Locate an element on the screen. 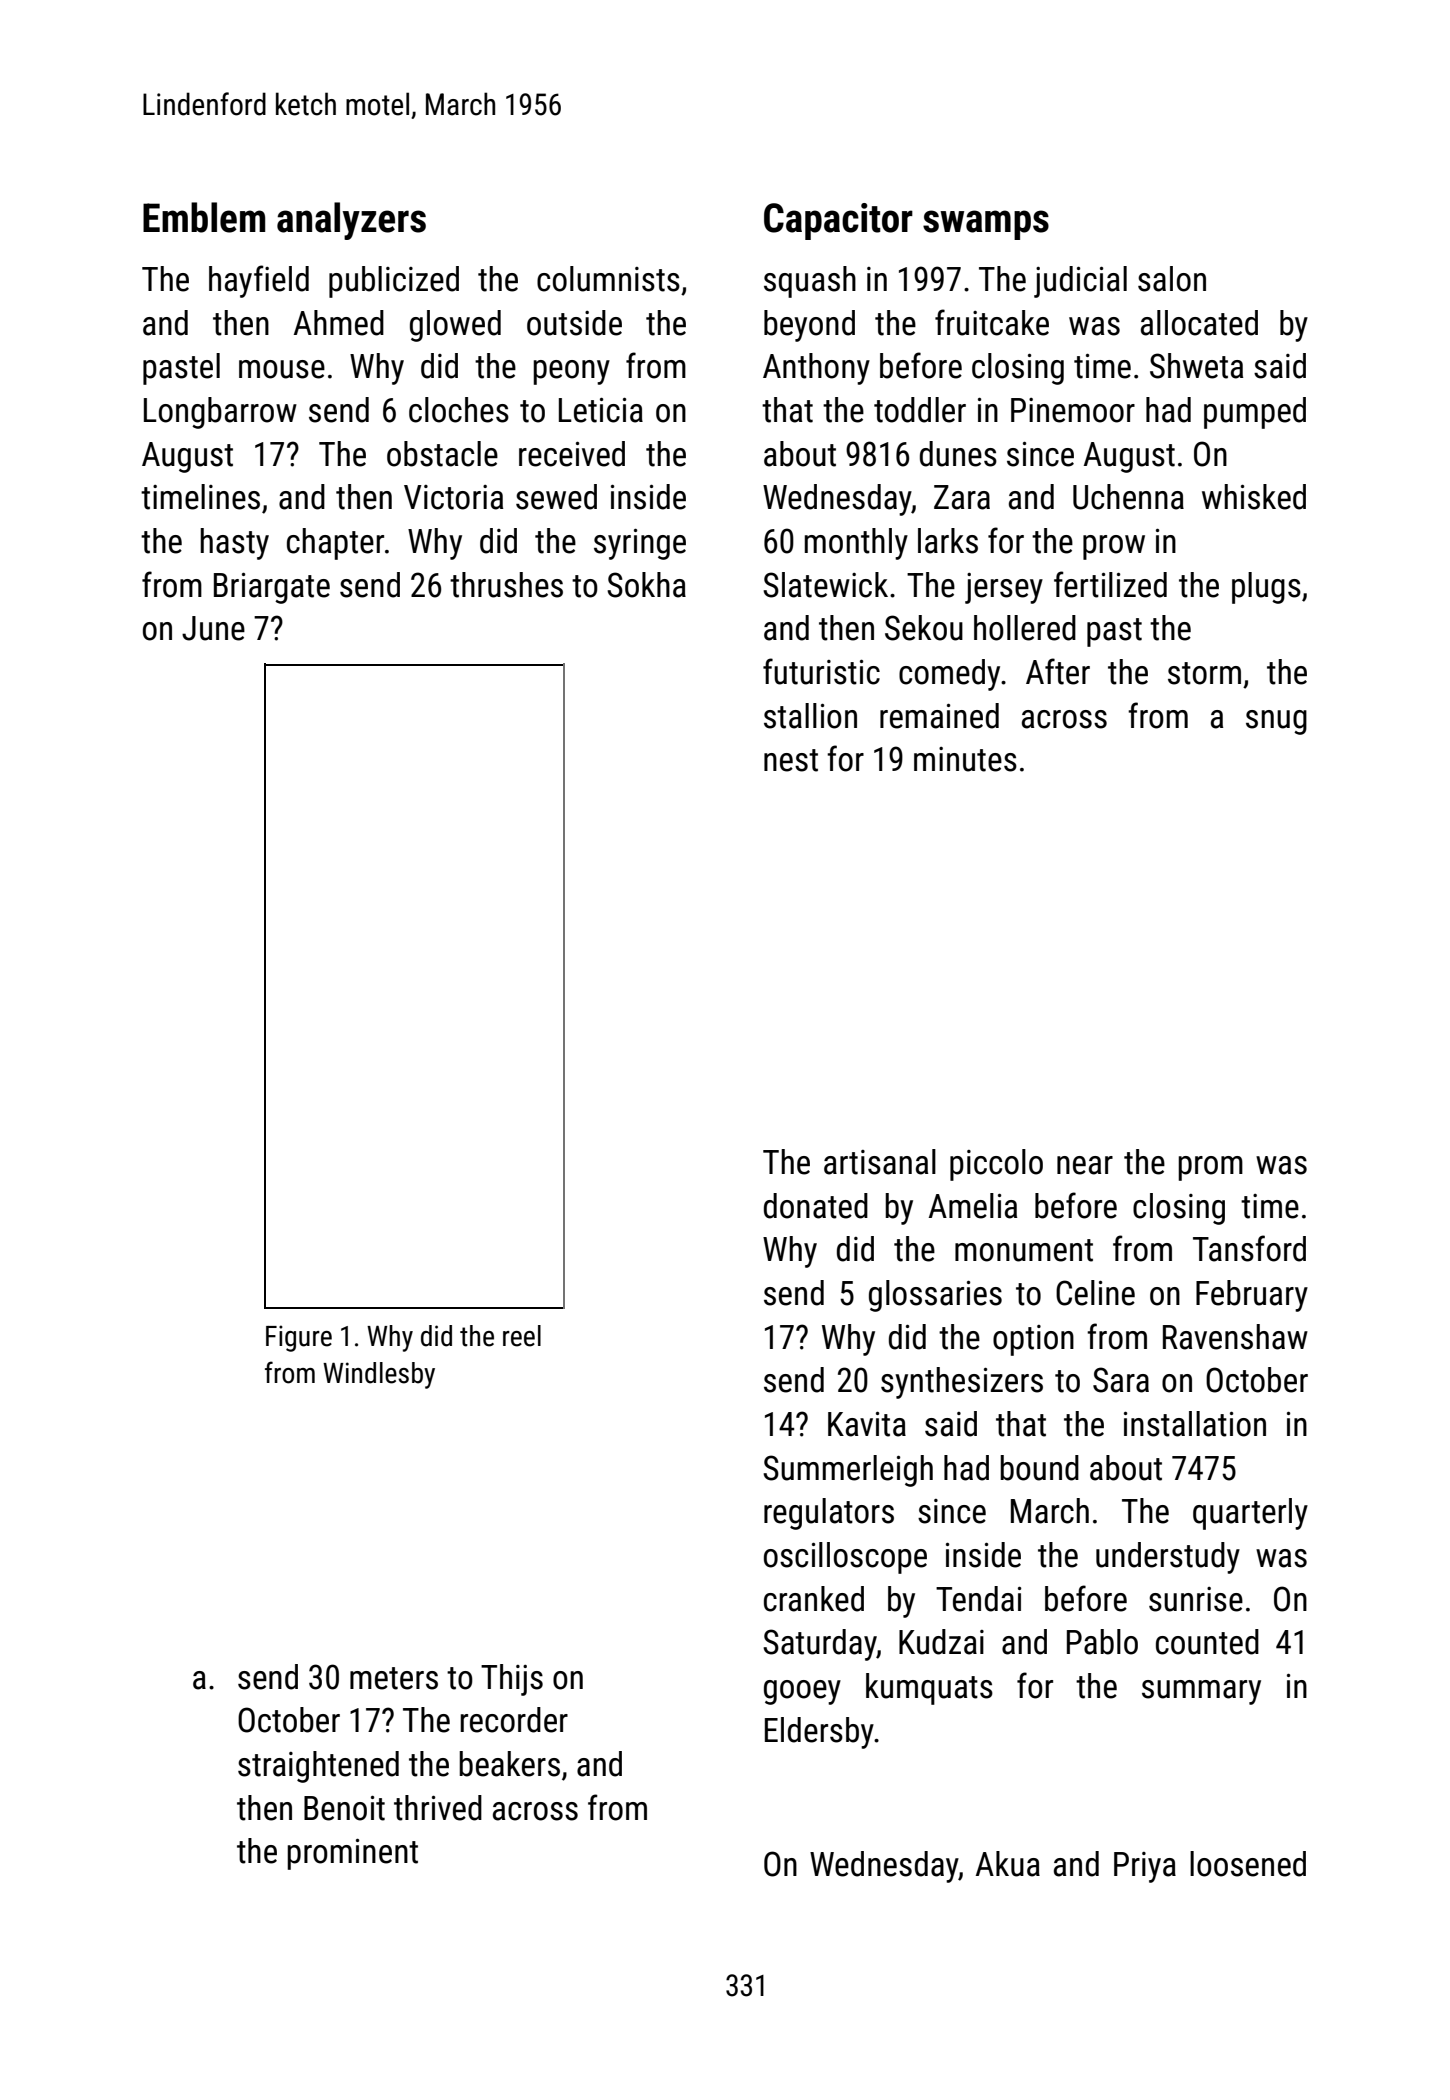 This screenshot has width=1450, height=2100. quarterly is located at coordinates (1250, 1514).
